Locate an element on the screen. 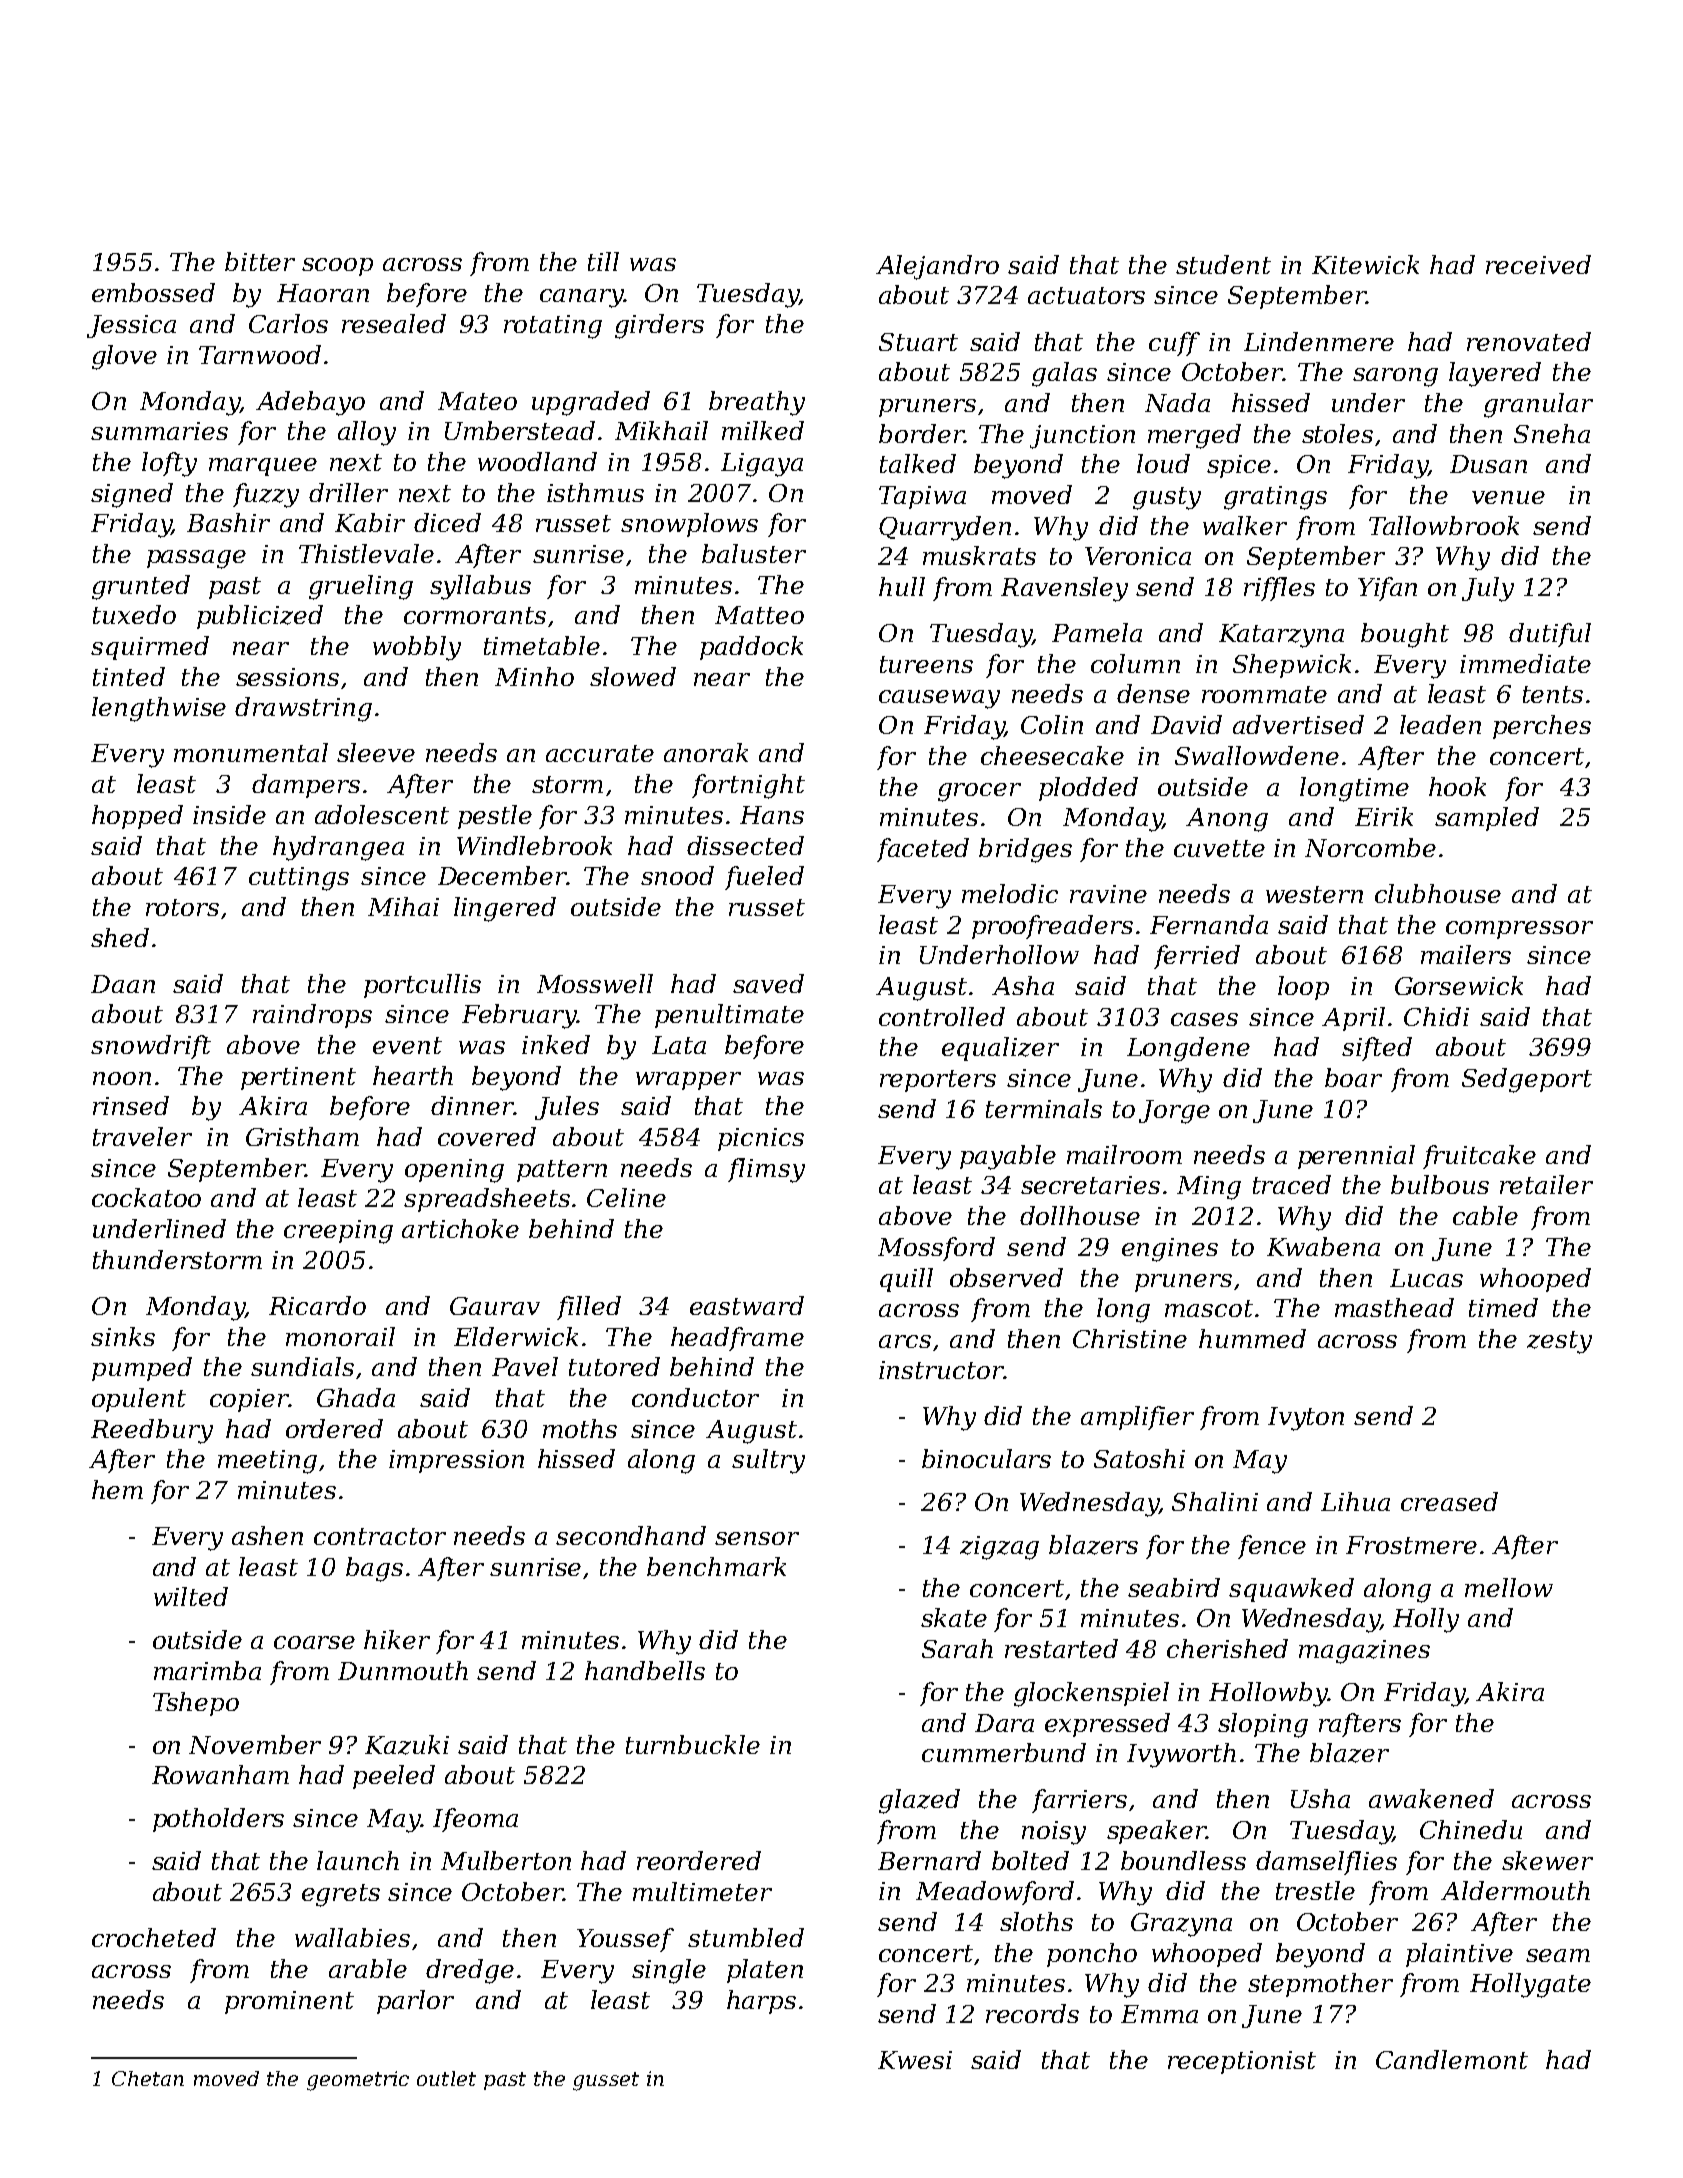  snood is located at coordinates (677, 875).
